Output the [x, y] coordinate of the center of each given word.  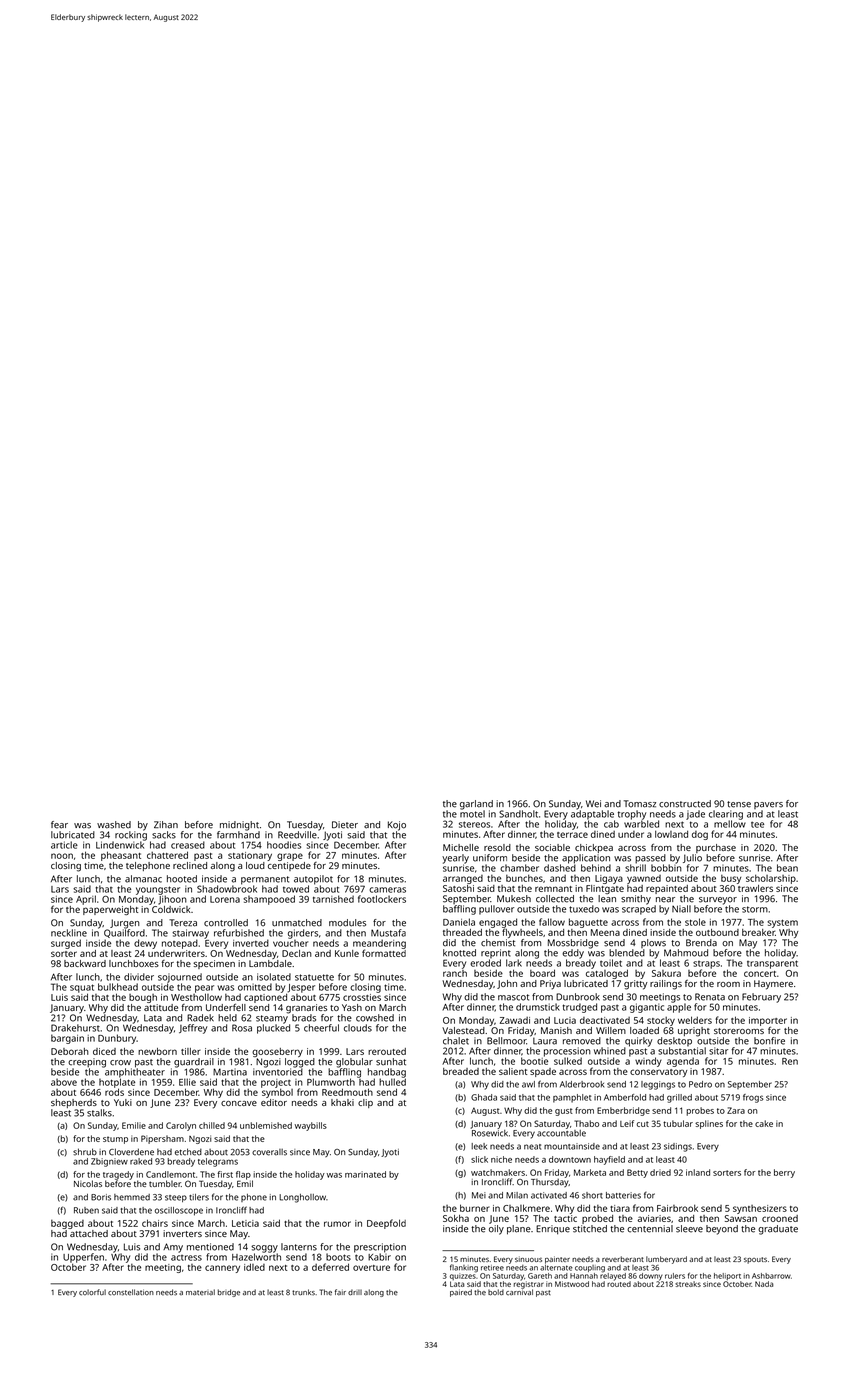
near [665, 900]
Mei [479, 1195]
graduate [778, 1230]
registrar [529, 1285]
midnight [239, 826]
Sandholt [518, 814]
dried [660, 1172]
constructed [685, 804]
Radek [200, 1018]
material [200, 1292]
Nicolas [88, 1183]
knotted [459, 953]
